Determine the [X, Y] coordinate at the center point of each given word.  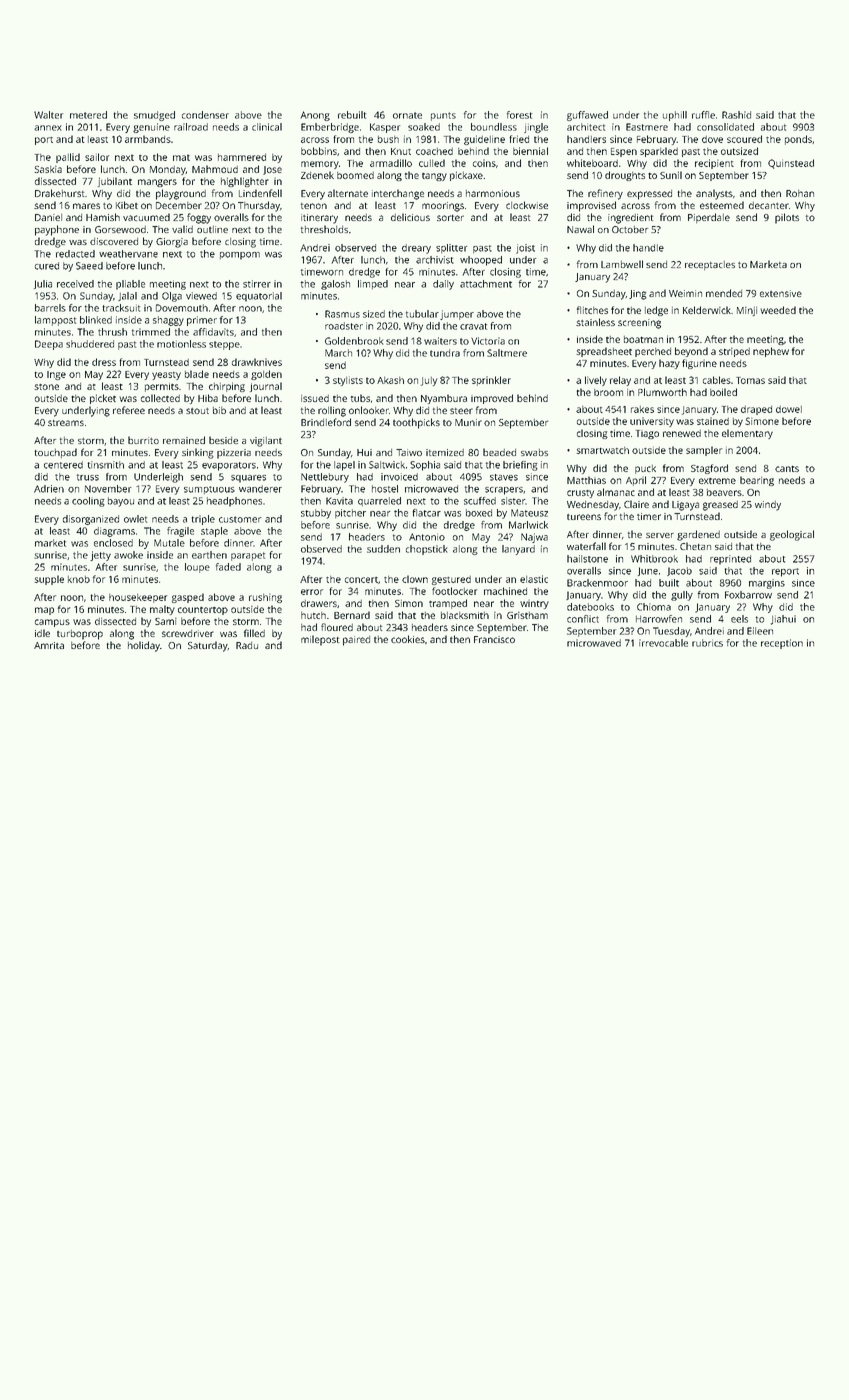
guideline [484, 140]
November [108, 489]
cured [47, 266]
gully [682, 596]
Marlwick [528, 525]
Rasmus [342, 314]
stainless [595, 322]
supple [49, 580]
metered [88, 115]
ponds [798, 140]
